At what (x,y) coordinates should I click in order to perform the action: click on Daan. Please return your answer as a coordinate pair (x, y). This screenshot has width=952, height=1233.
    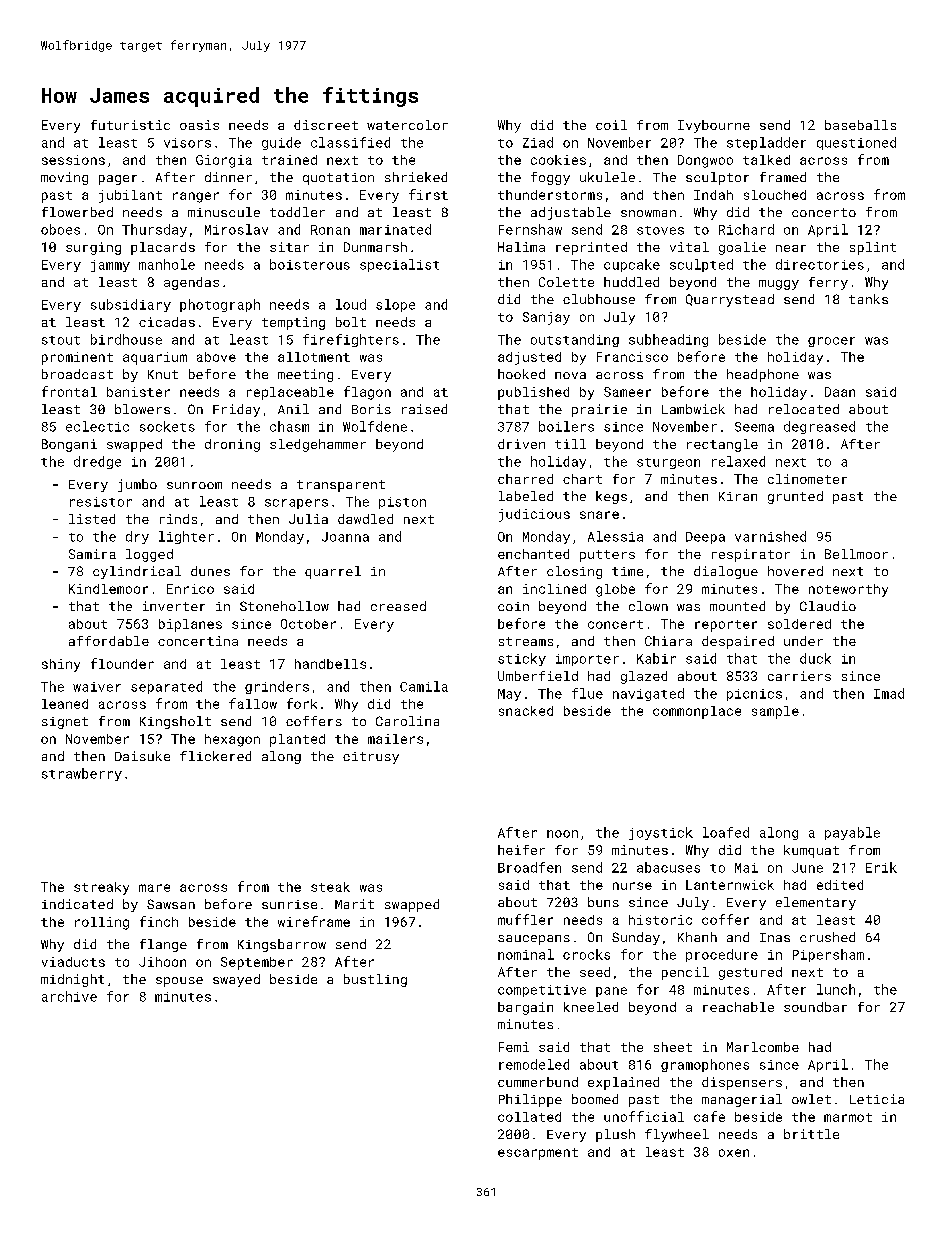
    Looking at the image, I should click on (840, 392).
